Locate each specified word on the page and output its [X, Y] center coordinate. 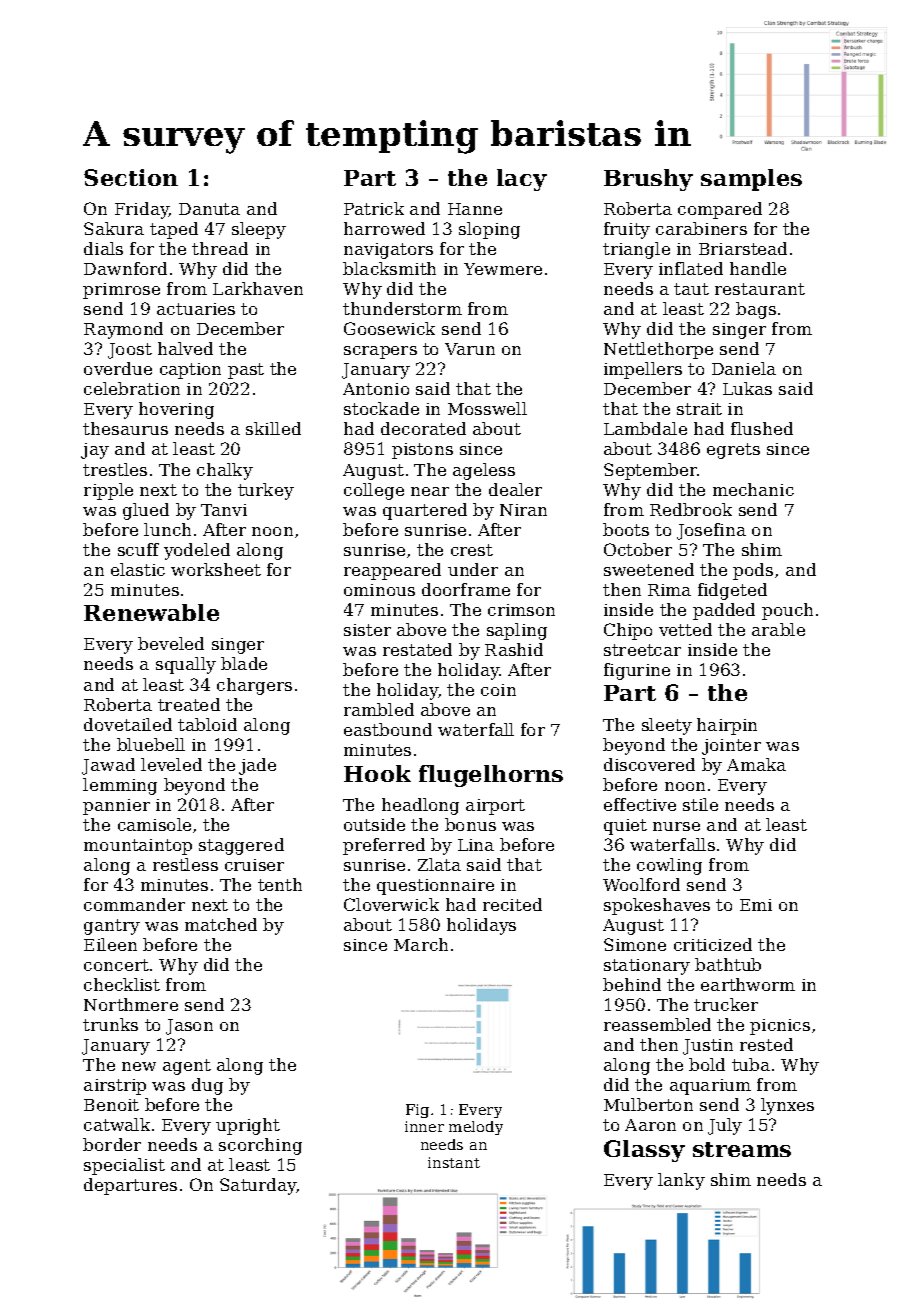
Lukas [747, 388]
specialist [124, 1166]
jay [95, 451]
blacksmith [389, 268]
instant [454, 1162]
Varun [470, 349]
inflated [691, 268]
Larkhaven [258, 288]
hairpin [727, 726]
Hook [377, 773]
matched [221, 924]
